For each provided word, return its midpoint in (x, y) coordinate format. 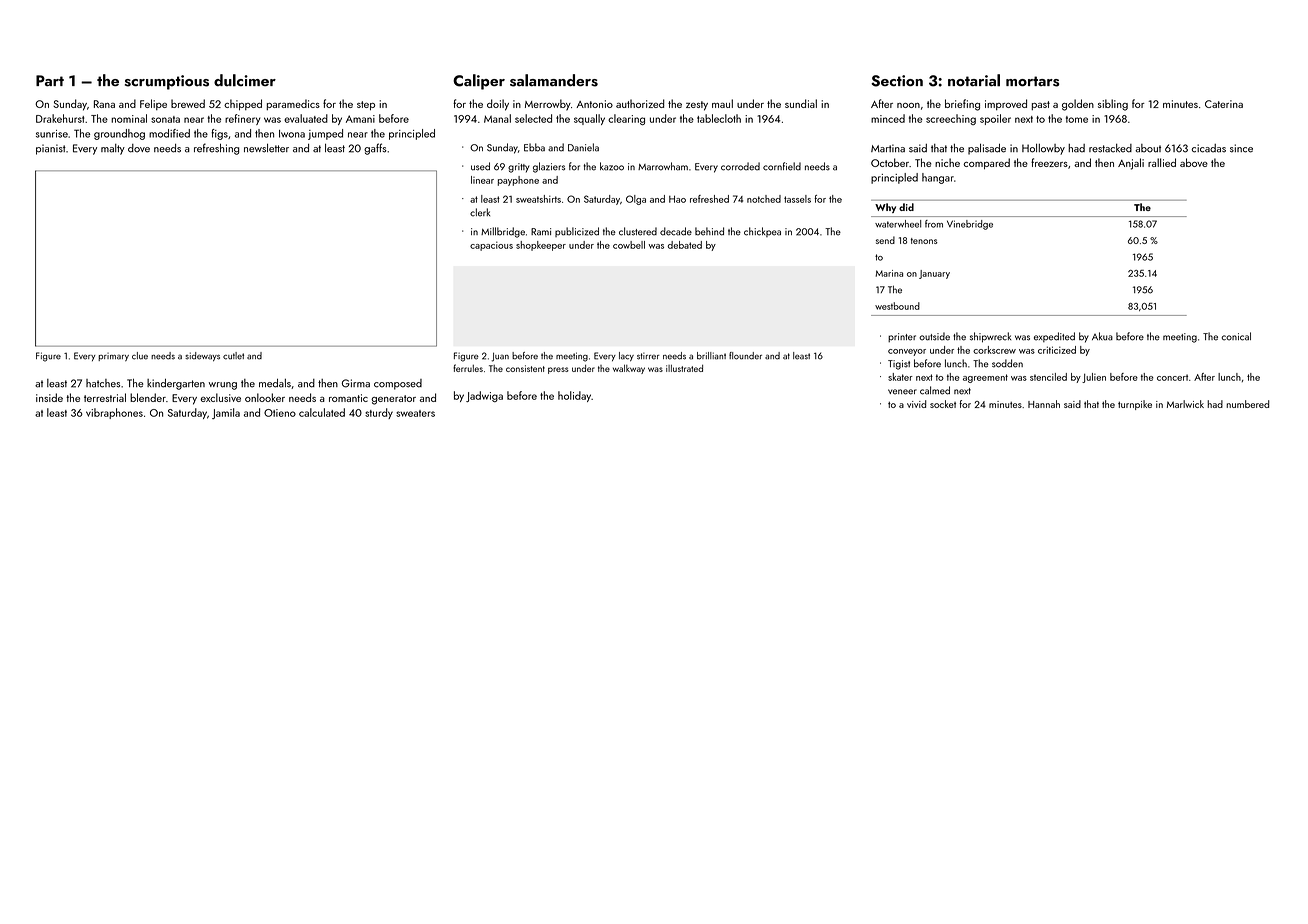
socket (943, 404)
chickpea (762, 232)
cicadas (1208, 148)
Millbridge (503, 232)
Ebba (534, 147)
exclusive (220, 397)
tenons (924, 241)
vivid (916, 404)
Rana (104, 104)
